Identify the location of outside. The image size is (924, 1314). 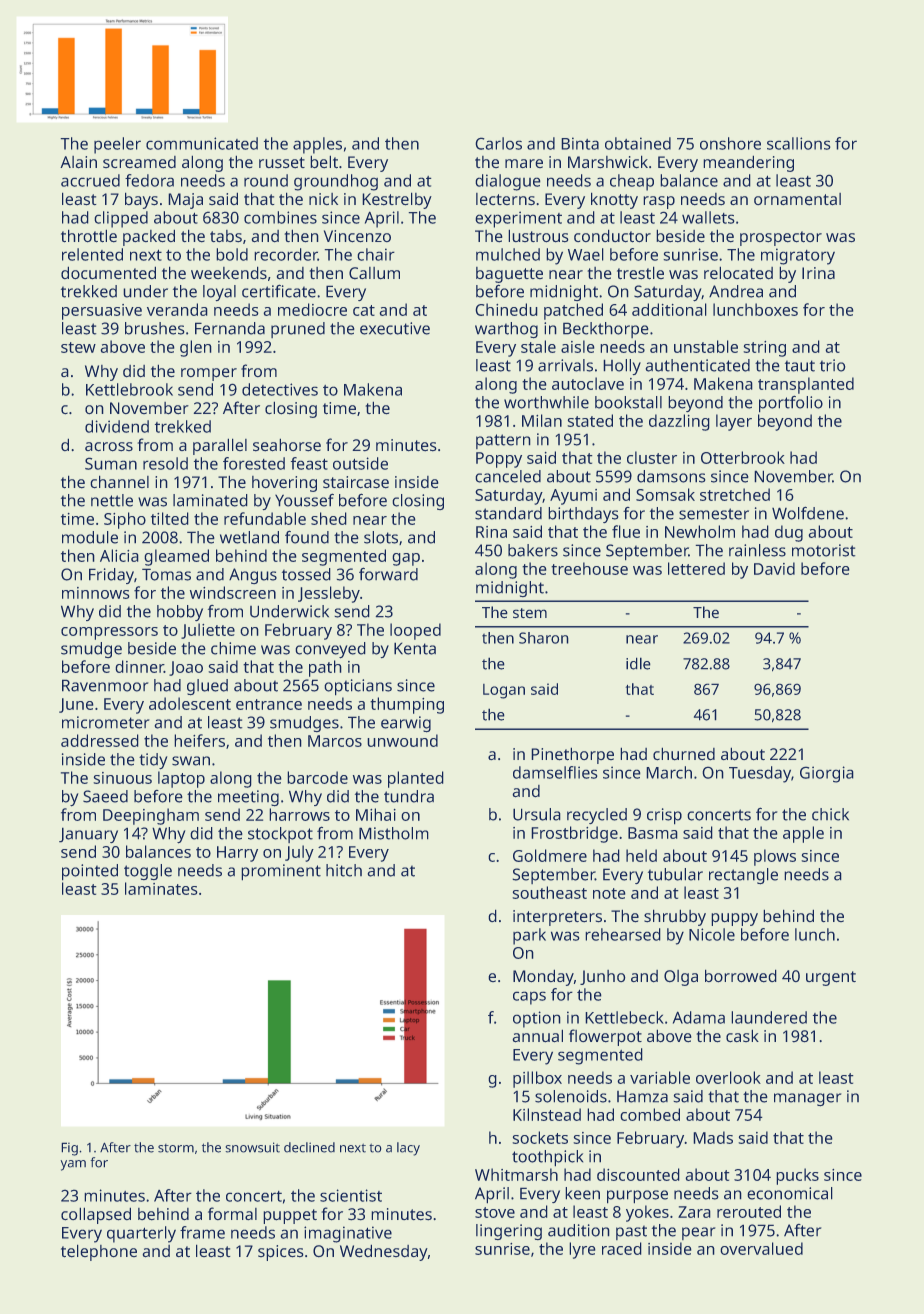
(360, 463).
